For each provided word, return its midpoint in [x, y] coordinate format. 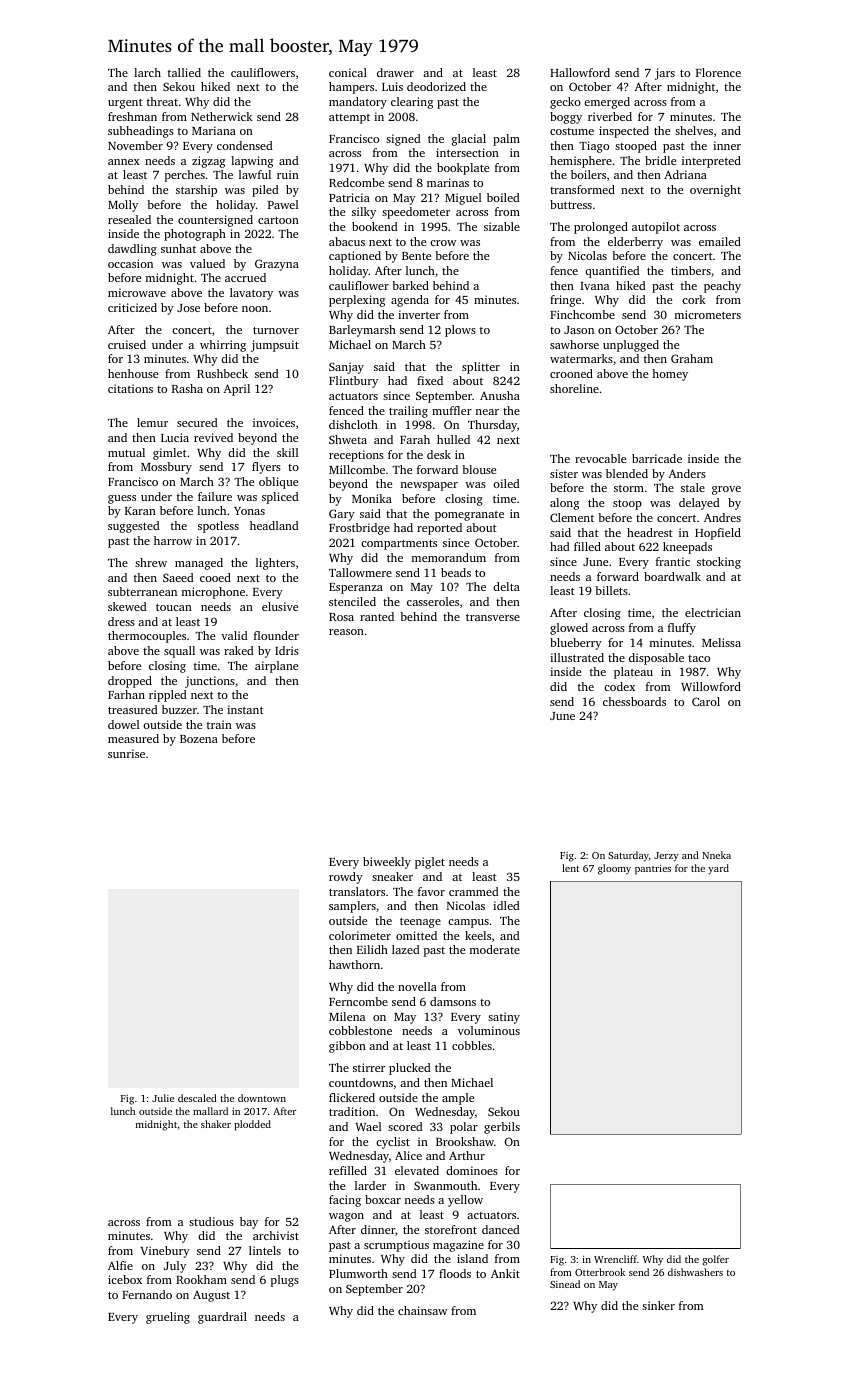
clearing [412, 103]
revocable [600, 458]
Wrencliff [615, 1259]
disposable [656, 659]
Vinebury [165, 1252]
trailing [408, 412]
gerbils [502, 1128]
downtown [262, 1098]
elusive [280, 606]
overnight [715, 191]
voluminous [489, 1030]
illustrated [577, 657]
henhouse [133, 373]
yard [718, 869]
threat [162, 101]
